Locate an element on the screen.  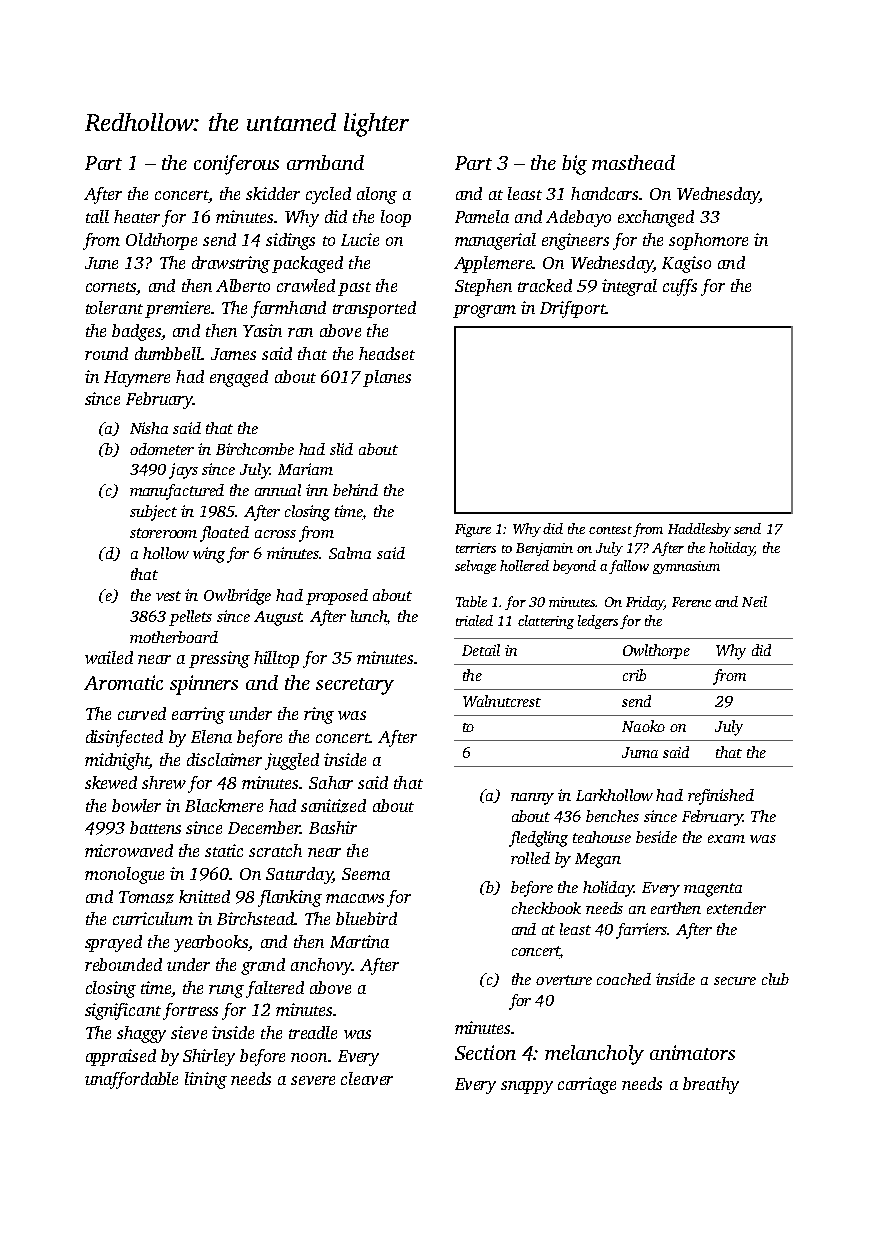
armband is located at coordinates (325, 162).
